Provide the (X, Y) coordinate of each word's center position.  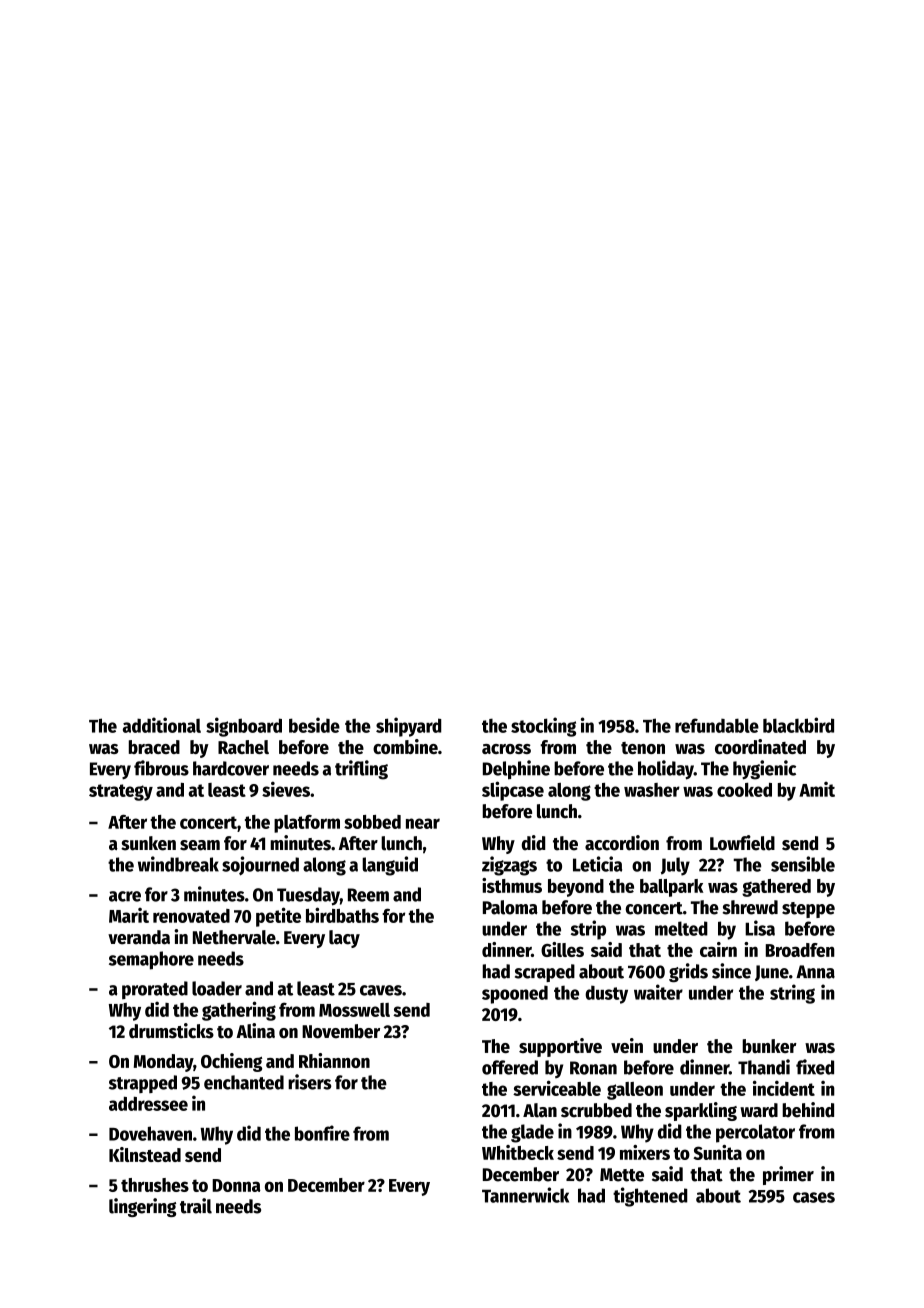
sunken (148, 843)
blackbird (798, 725)
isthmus (512, 885)
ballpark (671, 888)
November (341, 1031)
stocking (543, 727)
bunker (769, 1046)
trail (196, 1206)
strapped (143, 1084)
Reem (368, 895)
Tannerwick (525, 1195)
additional (162, 725)
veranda (139, 937)
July (675, 866)
